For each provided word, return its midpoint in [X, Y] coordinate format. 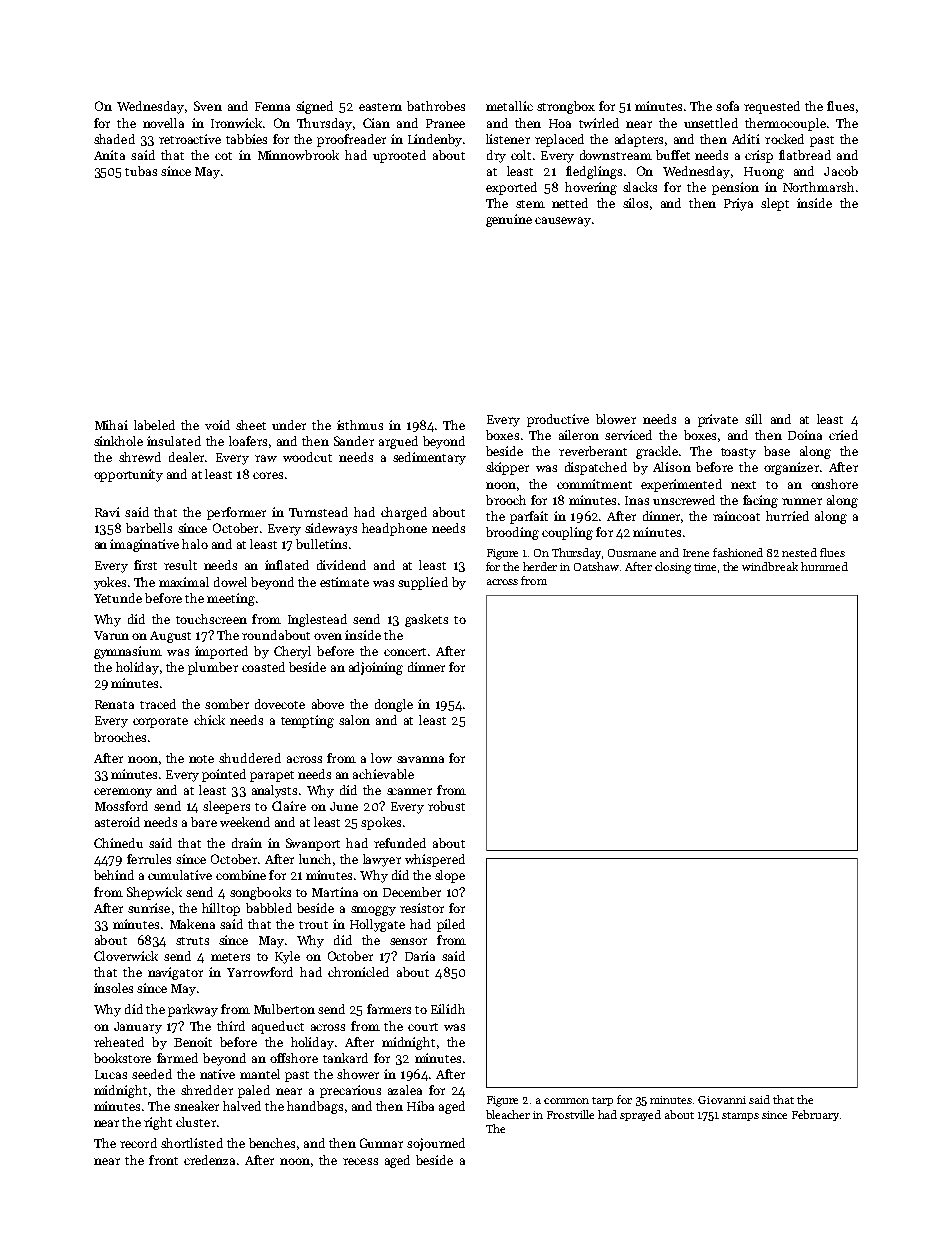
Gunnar [381, 1143]
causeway [563, 222]
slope [450, 876]
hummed [824, 566]
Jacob [841, 171]
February [815, 1115]
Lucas [111, 1074]
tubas [141, 171]
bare [204, 822]
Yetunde [118, 598]
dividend [341, 565]
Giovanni [722, 1100]
